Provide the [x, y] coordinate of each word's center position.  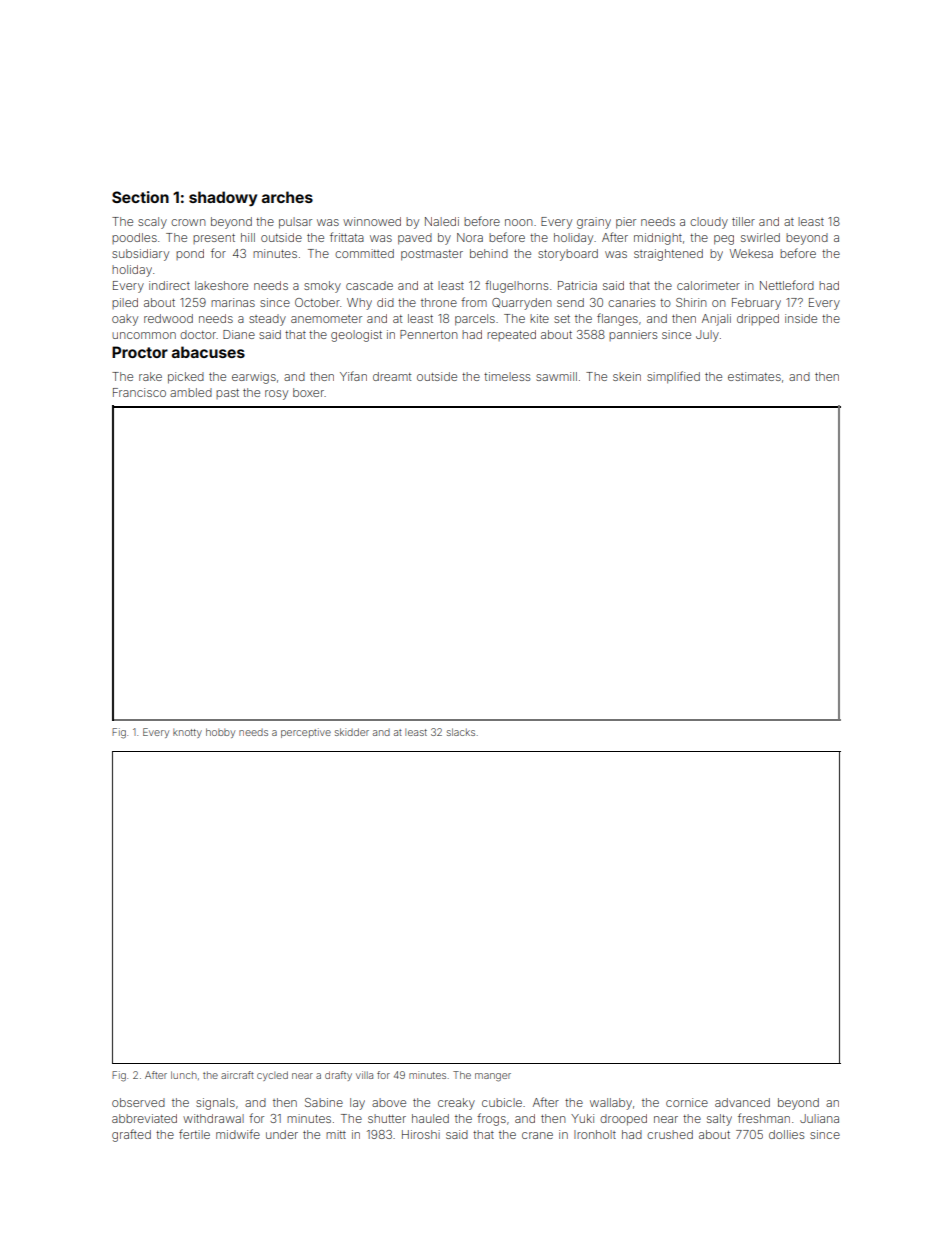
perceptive [306, 733]
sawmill [556, 376]
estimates [754, 376]
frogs [491, 1119]
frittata [347, 237]
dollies [786, 1134]
